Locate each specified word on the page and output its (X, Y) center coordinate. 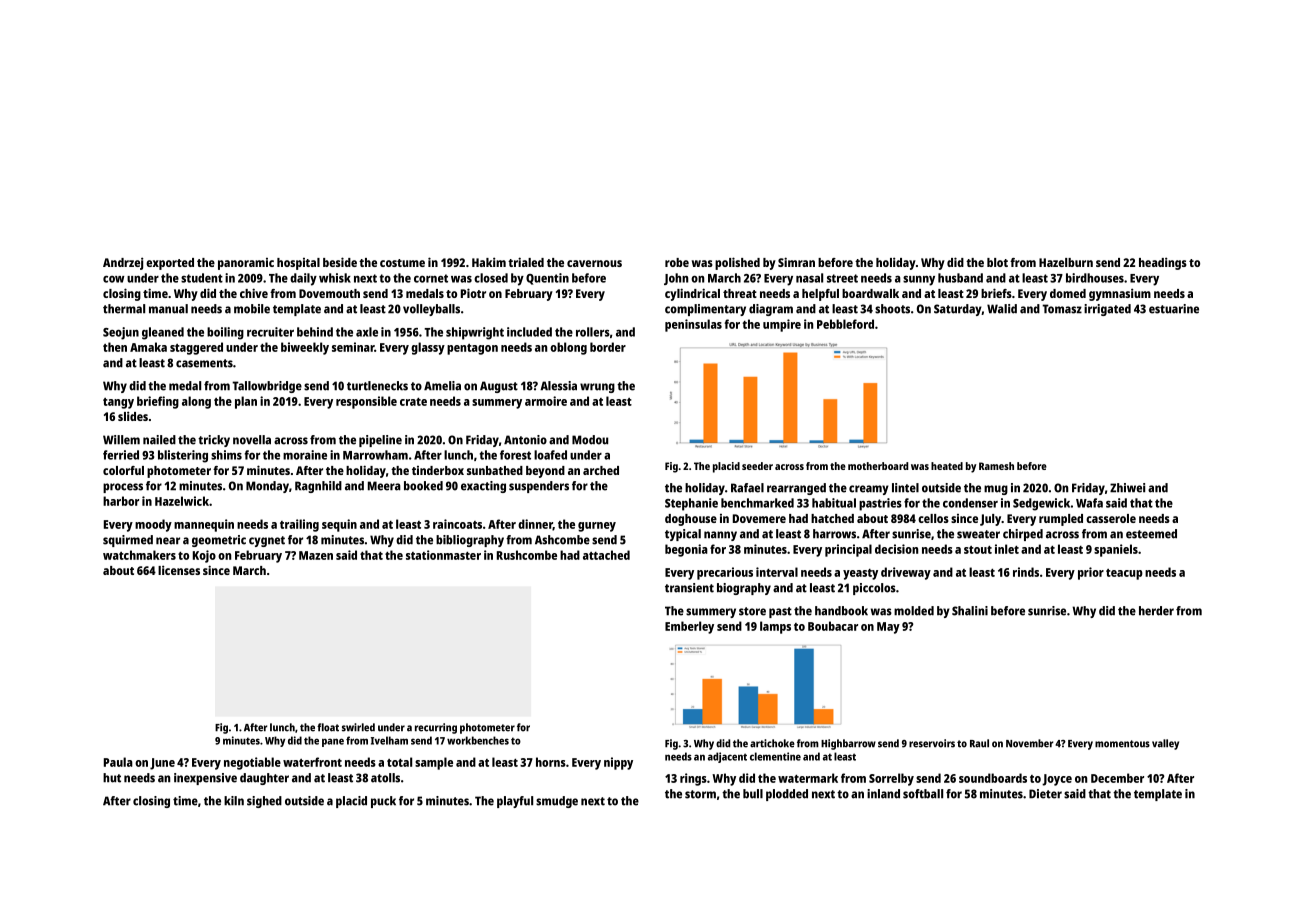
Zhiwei (1127, 488)
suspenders (539, 487)
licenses (179, 570)
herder (1156, 611)
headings (1163, 263)
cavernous (594, 263)
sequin (339, 525)
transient (689, 588)
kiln (234, 801)
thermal (124, 309)
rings (693, 779)
